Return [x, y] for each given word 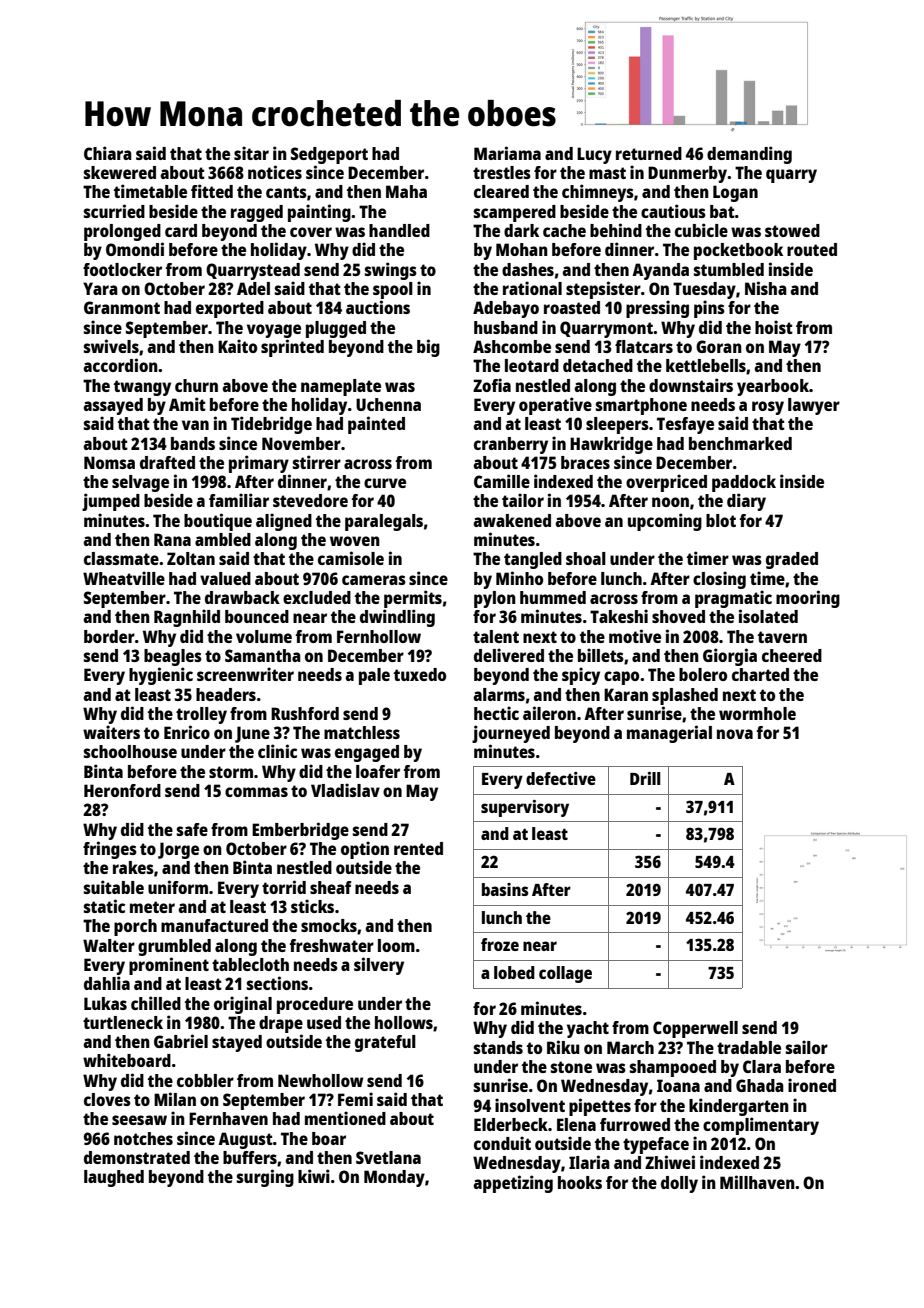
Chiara [108, 153]
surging [265, 1178]
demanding [749, 155]
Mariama [507, 153]
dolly [679, 1184]
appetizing [513, 1184]
